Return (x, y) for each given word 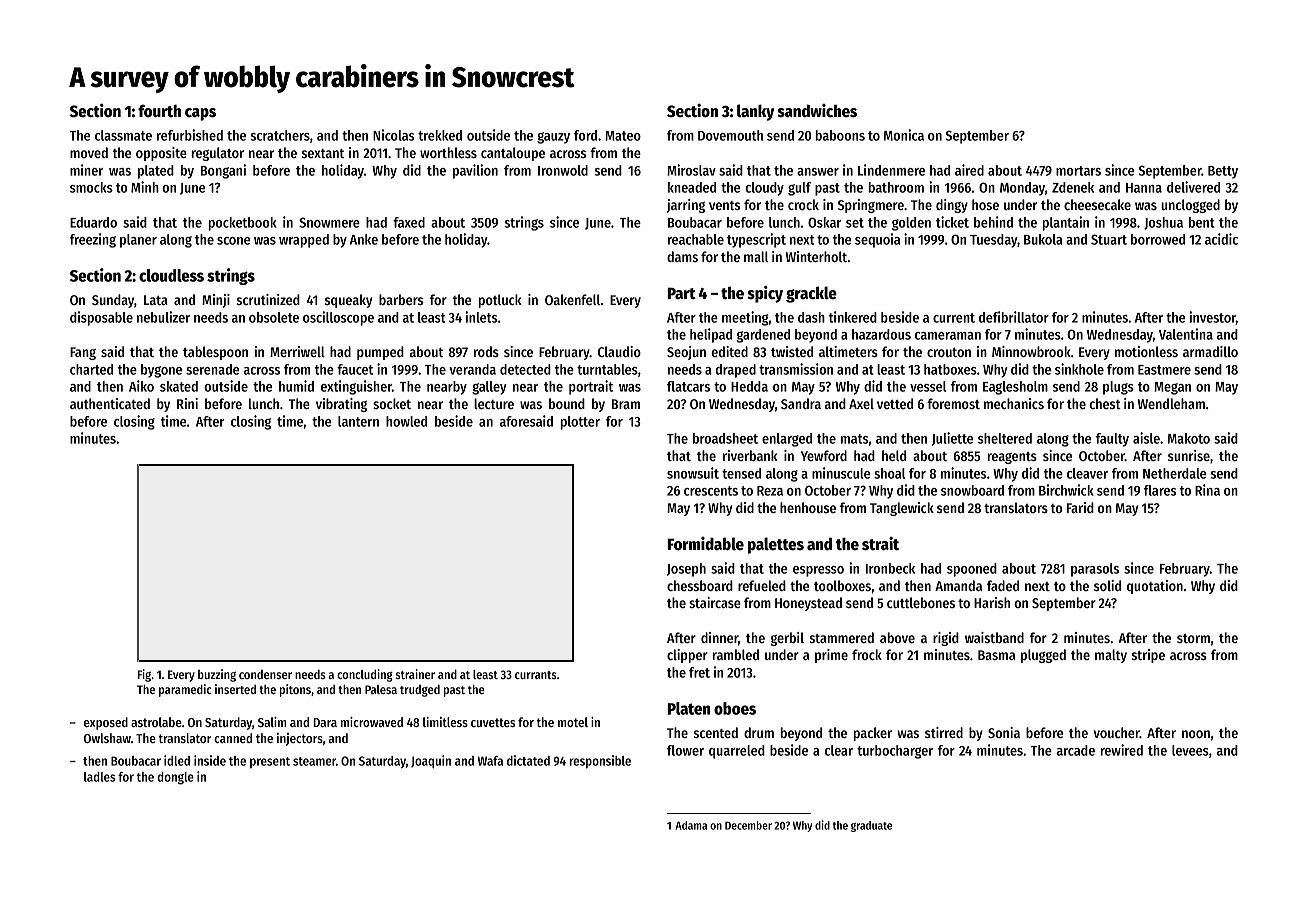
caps (200, 114)
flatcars (688, 386)
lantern (358, 421)
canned (233, 738)
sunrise (1189, 455)
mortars (1078, 171)
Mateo (623, 136)
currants (536, 675)
